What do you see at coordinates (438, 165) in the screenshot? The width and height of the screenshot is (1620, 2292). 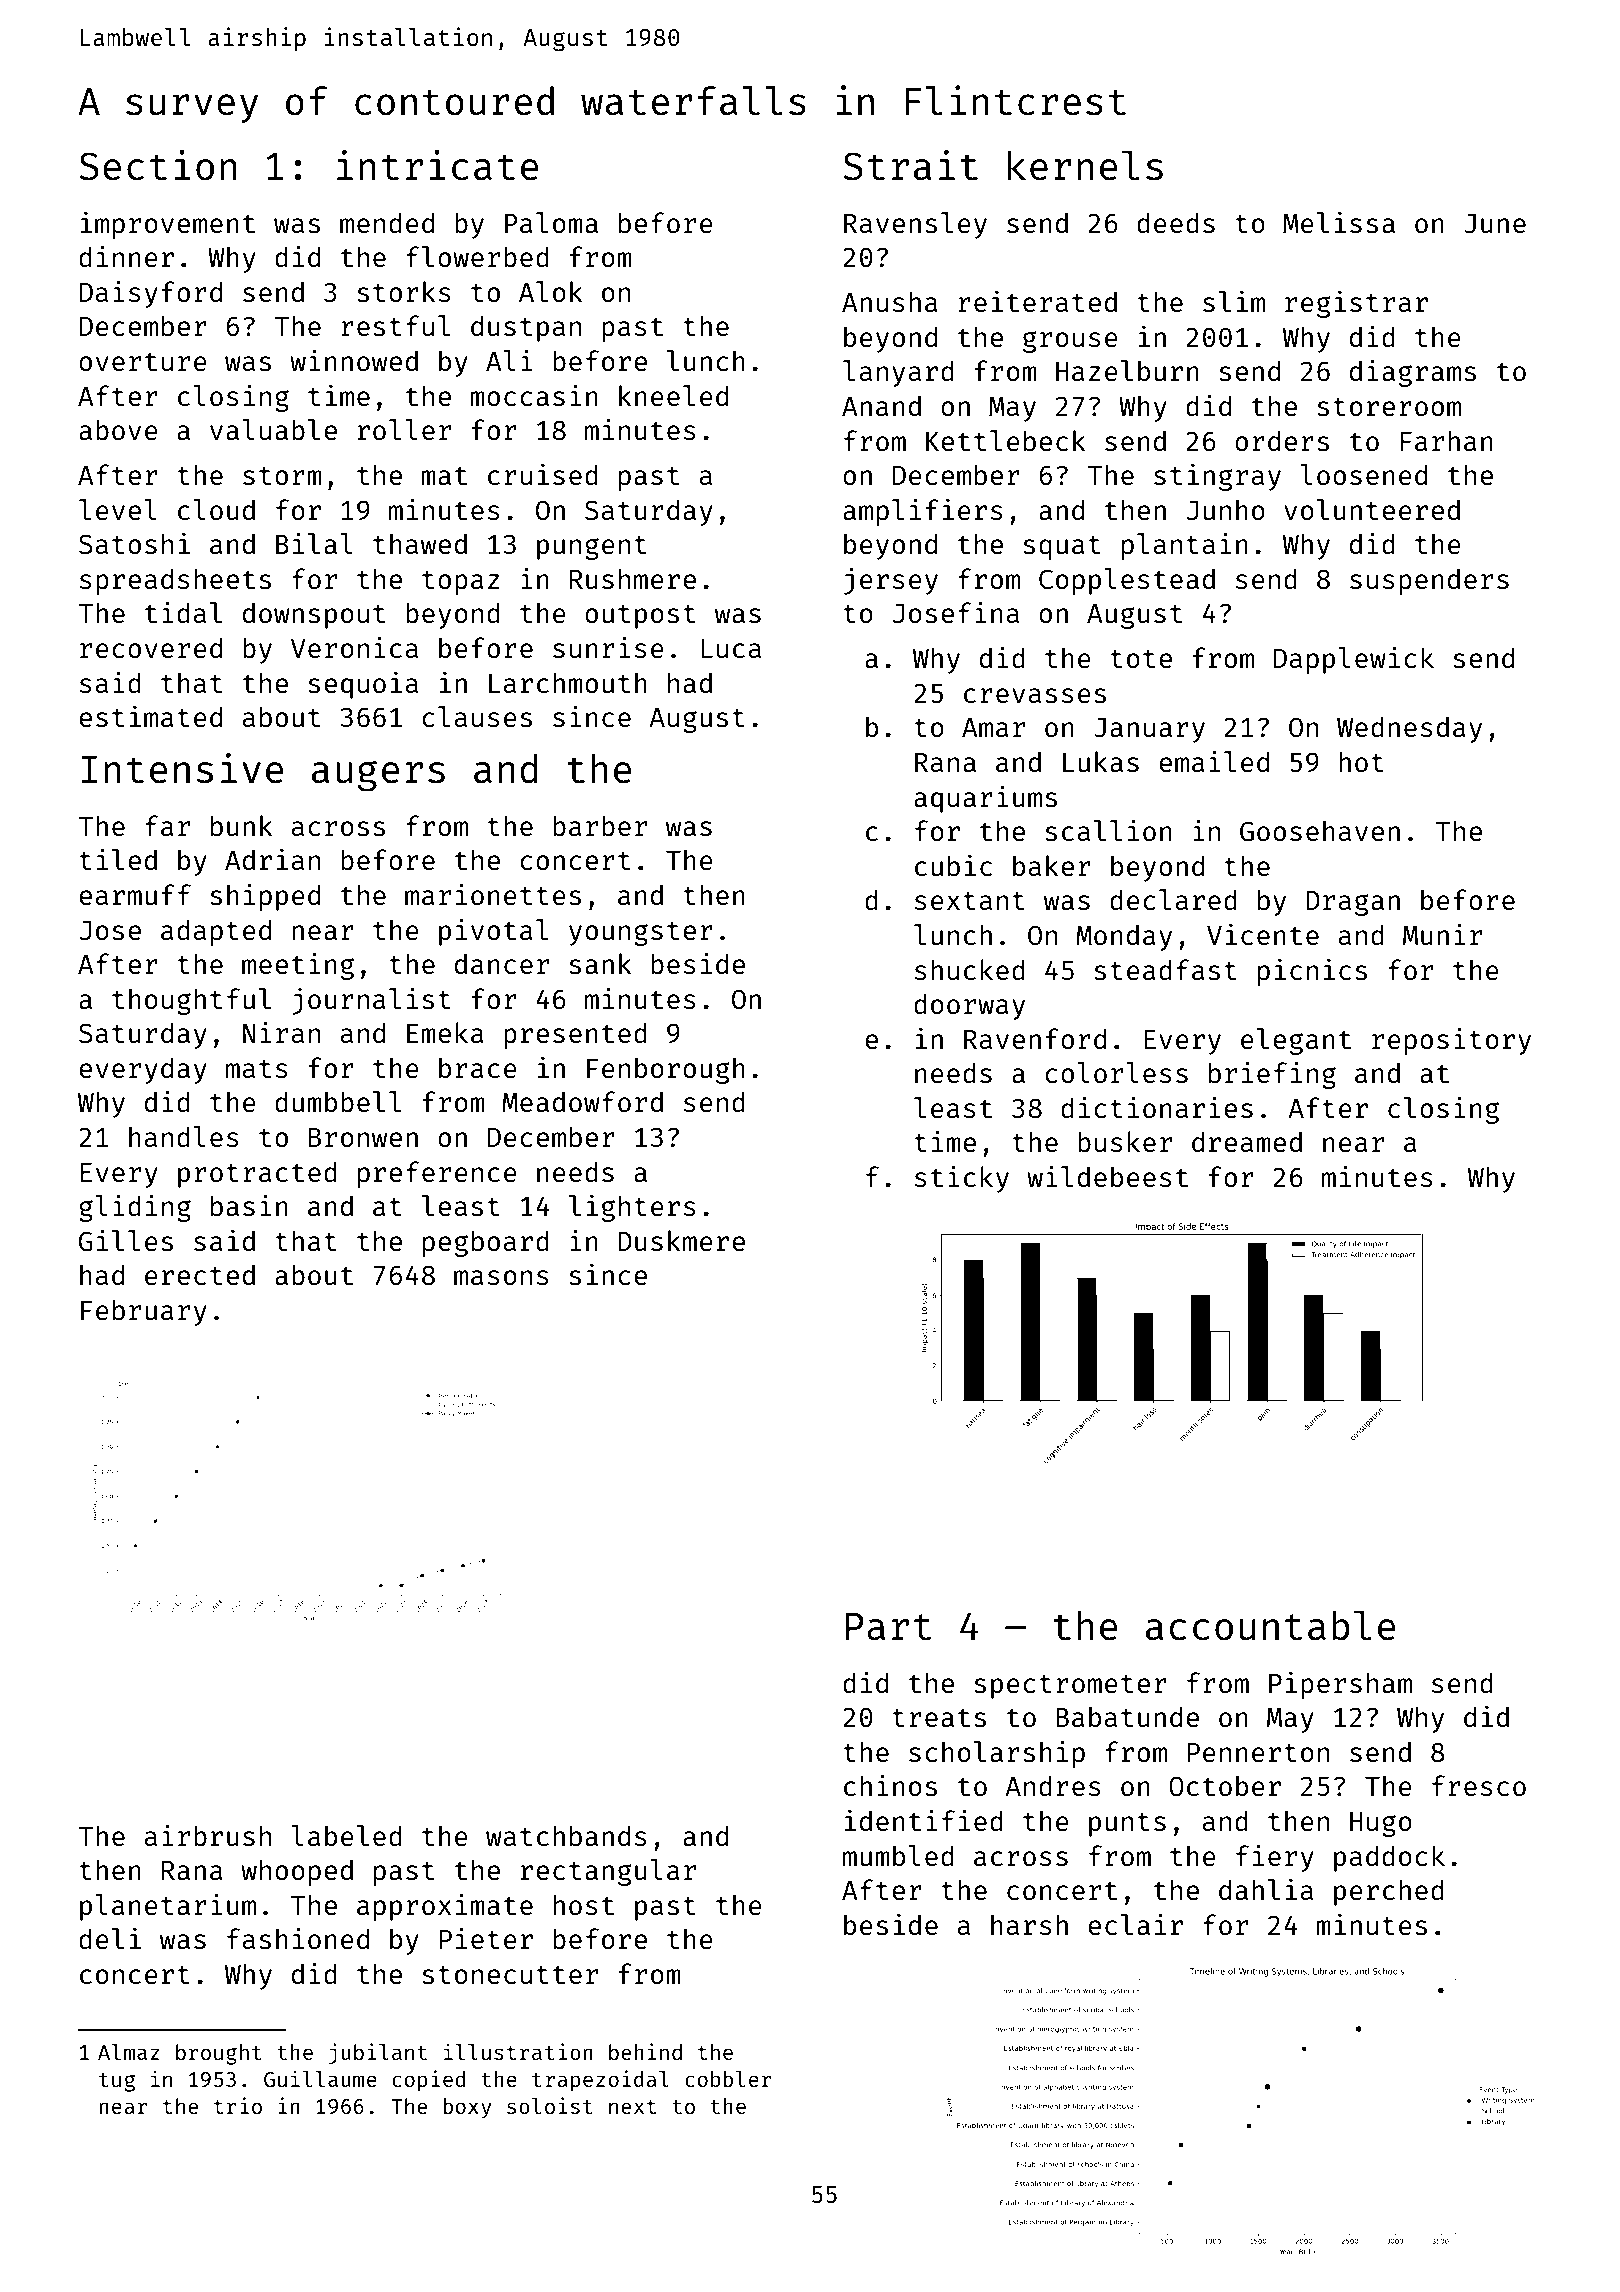 I see `intricate` at bounding box center [438, 165].
